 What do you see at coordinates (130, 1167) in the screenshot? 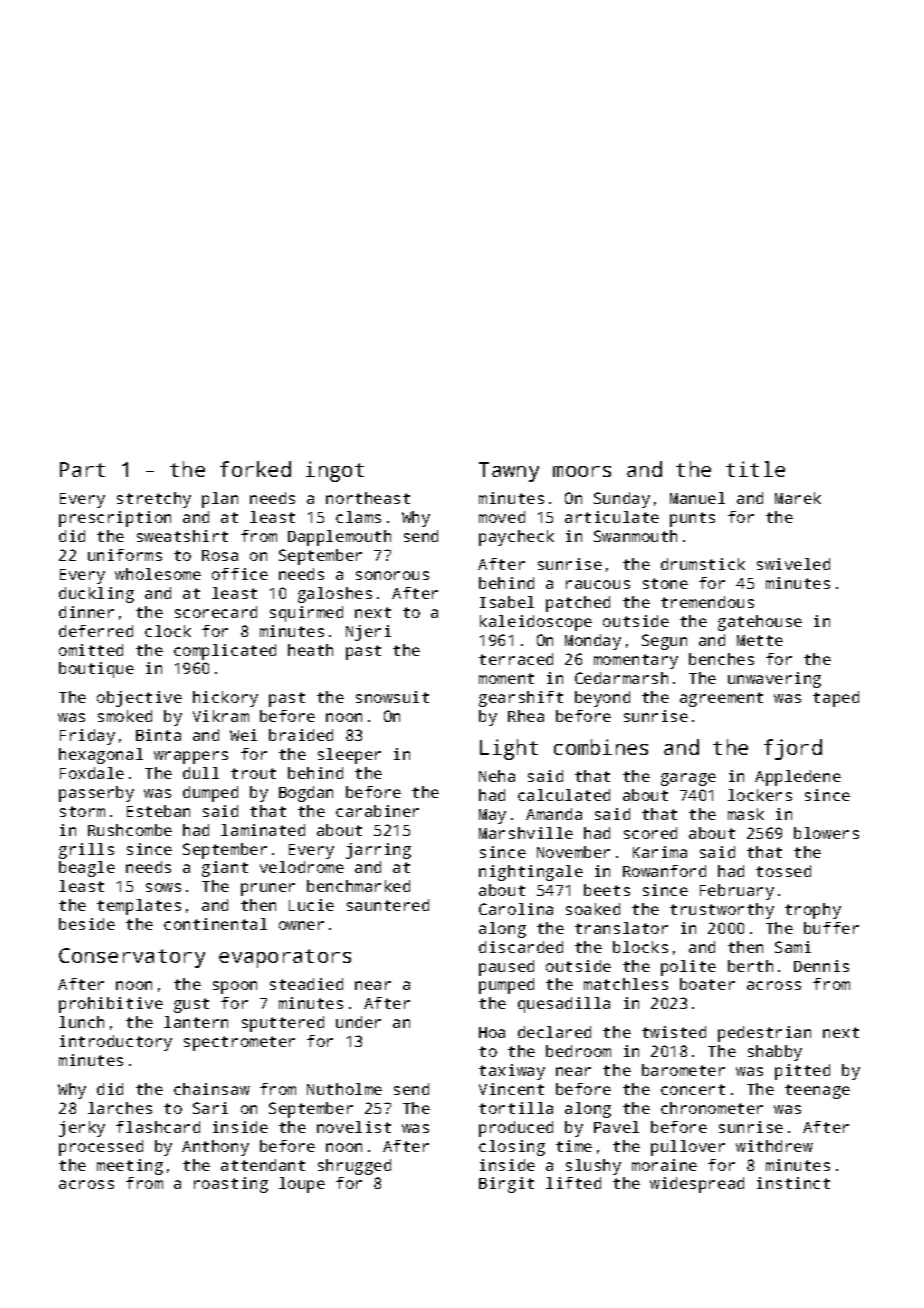
I see `meeting` at bounding box center [130, 1167].
